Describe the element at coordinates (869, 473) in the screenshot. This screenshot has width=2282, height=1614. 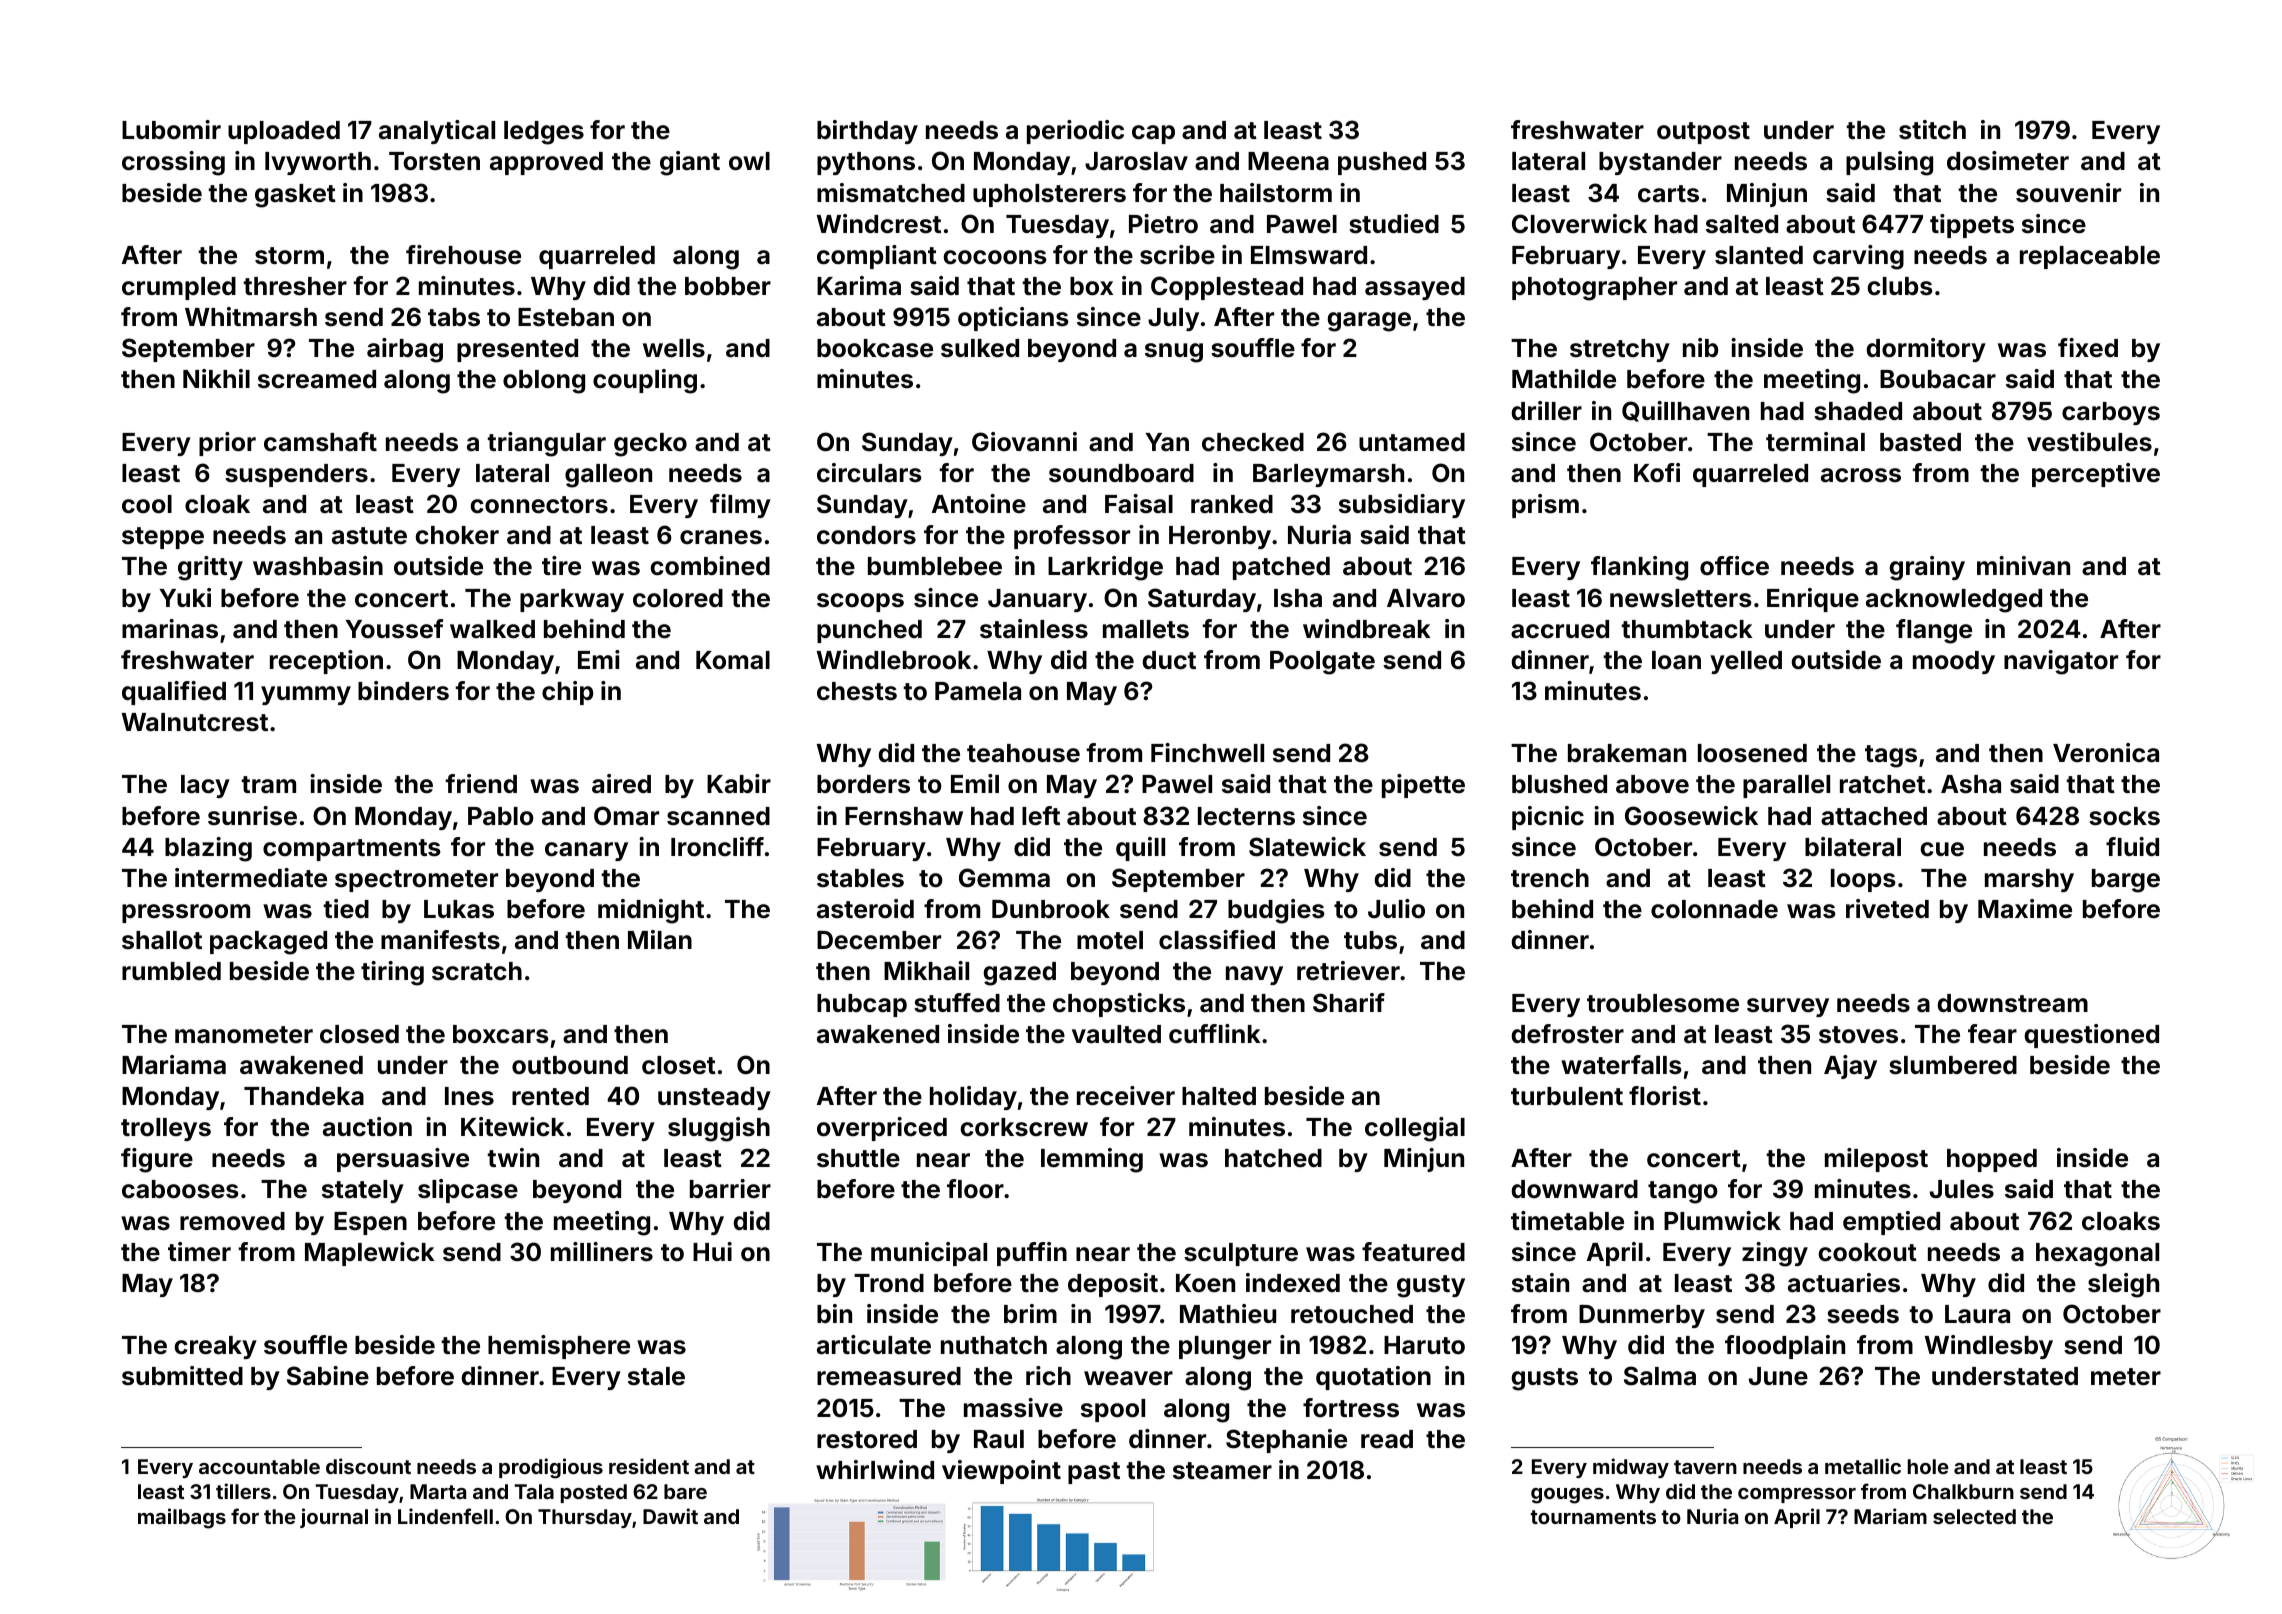
I see `circulars` at that location.
